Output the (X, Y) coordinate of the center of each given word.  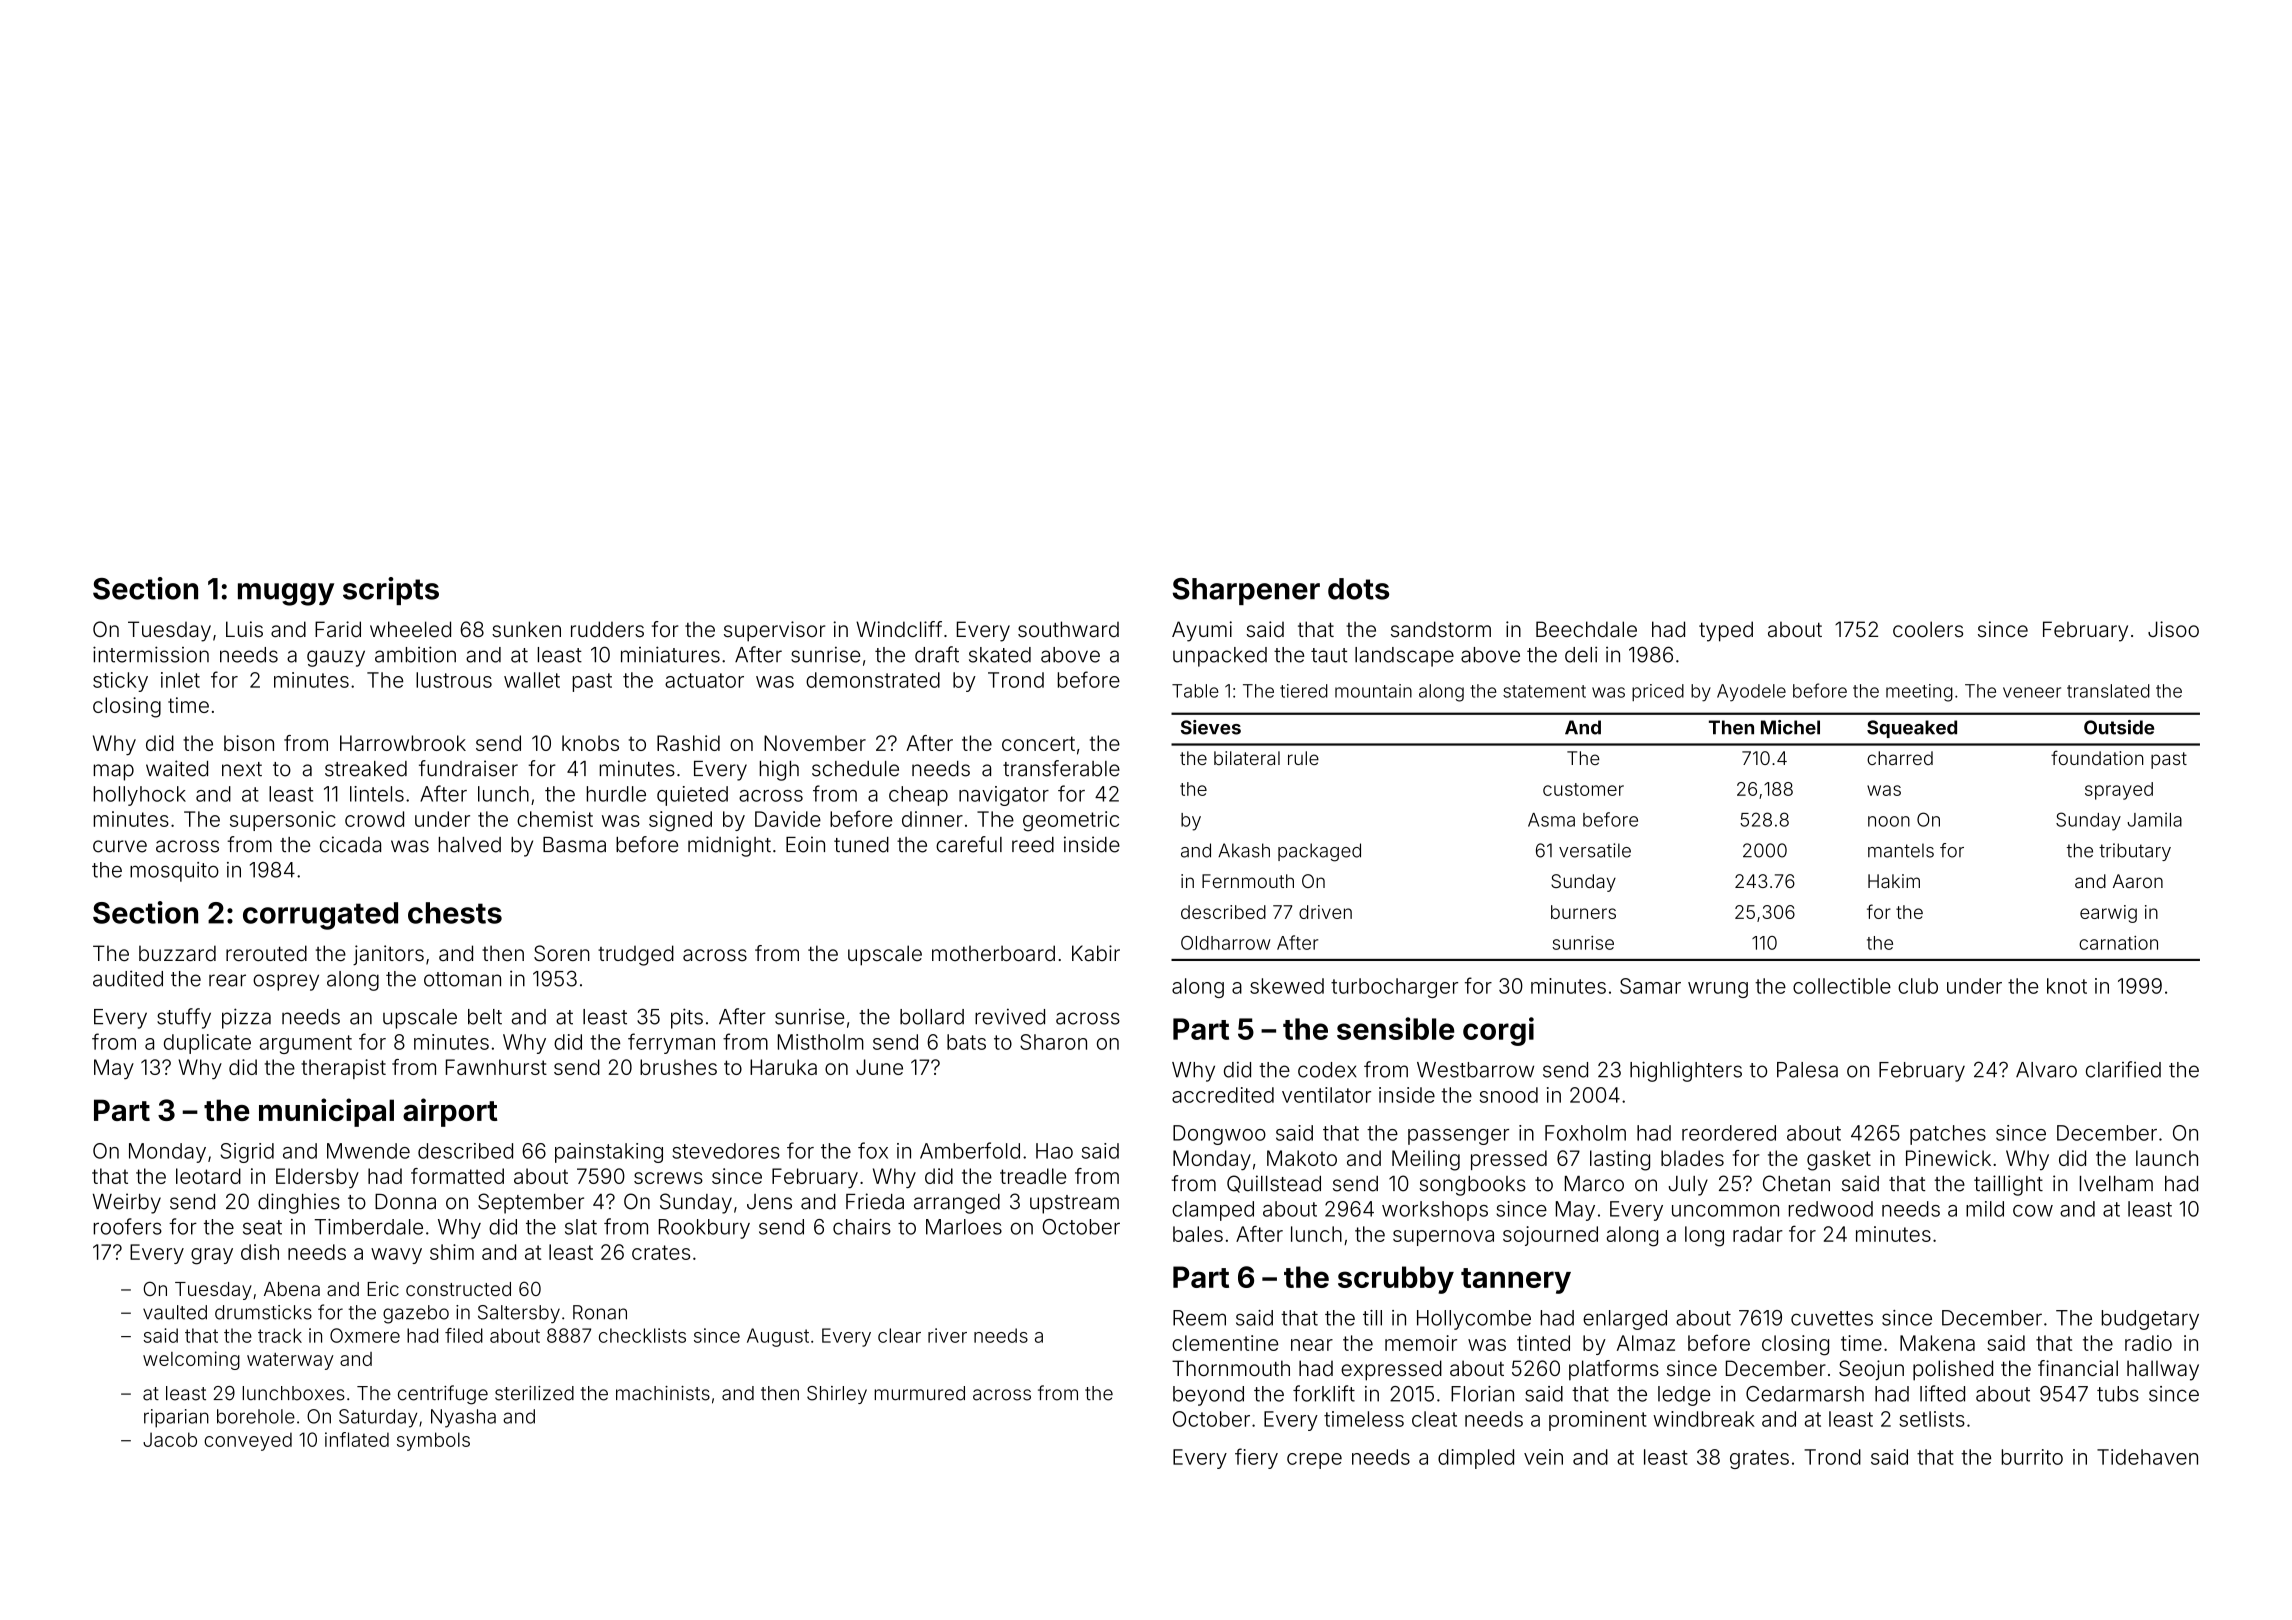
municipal (326, 1112)
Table (1195, 691)
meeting (1919, 693)
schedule (855, 769)
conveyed (248, 1441)
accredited (1223, 1095)
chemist (555, 819)
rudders (607, 629)
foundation (2097, 757)
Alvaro (2046, 1070)
